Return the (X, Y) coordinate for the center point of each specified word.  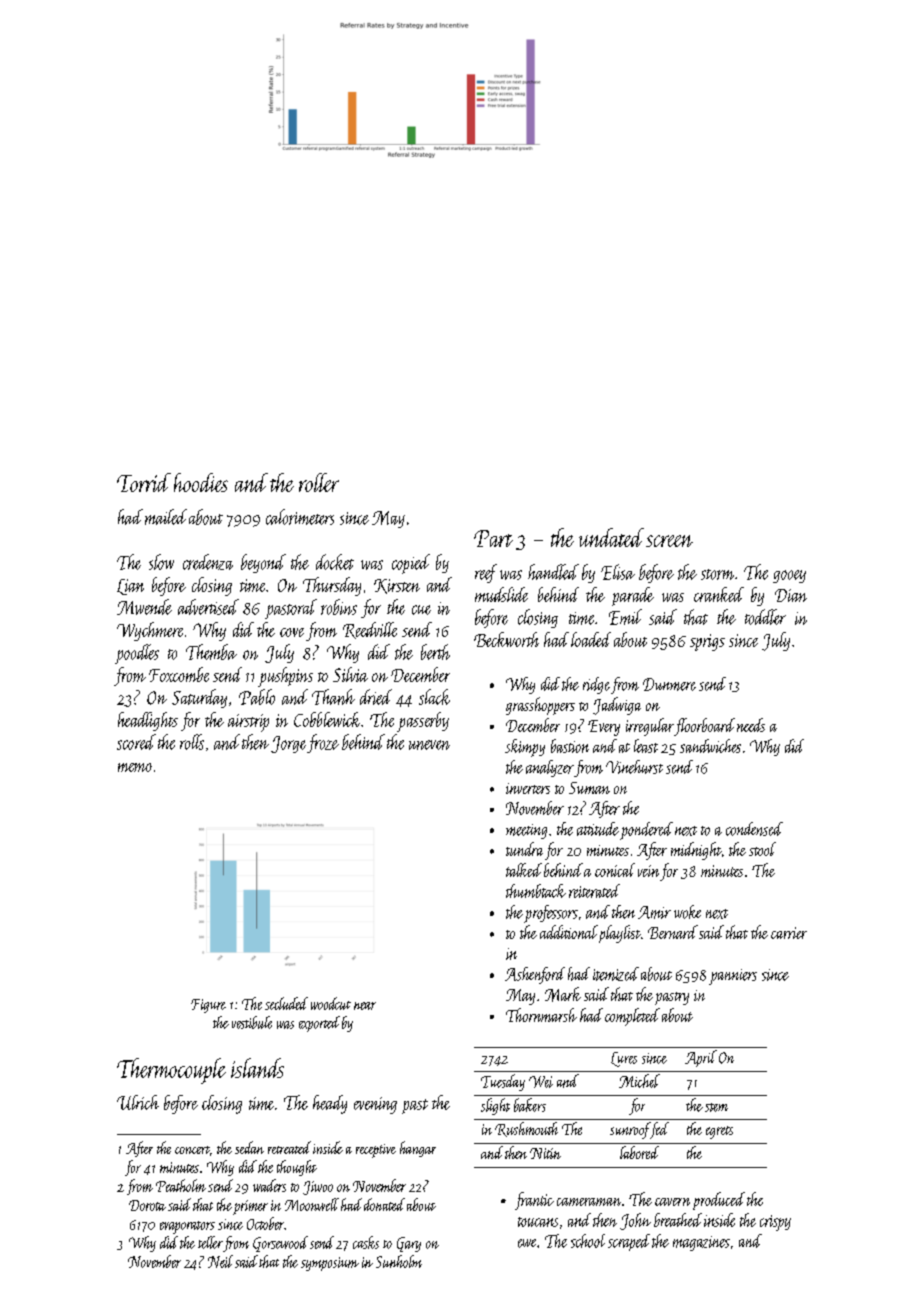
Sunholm (399, 1261)
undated (611, 537)
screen (669, 541)
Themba (211, 652)
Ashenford (535, 975)
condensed (754, 829)
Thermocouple (171, 1071)
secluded (286, 1003)
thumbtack (536, 891)
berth (435, 652)
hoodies (201, 482)
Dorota (147, 1205)
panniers (733, 977)
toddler (765, 617)
